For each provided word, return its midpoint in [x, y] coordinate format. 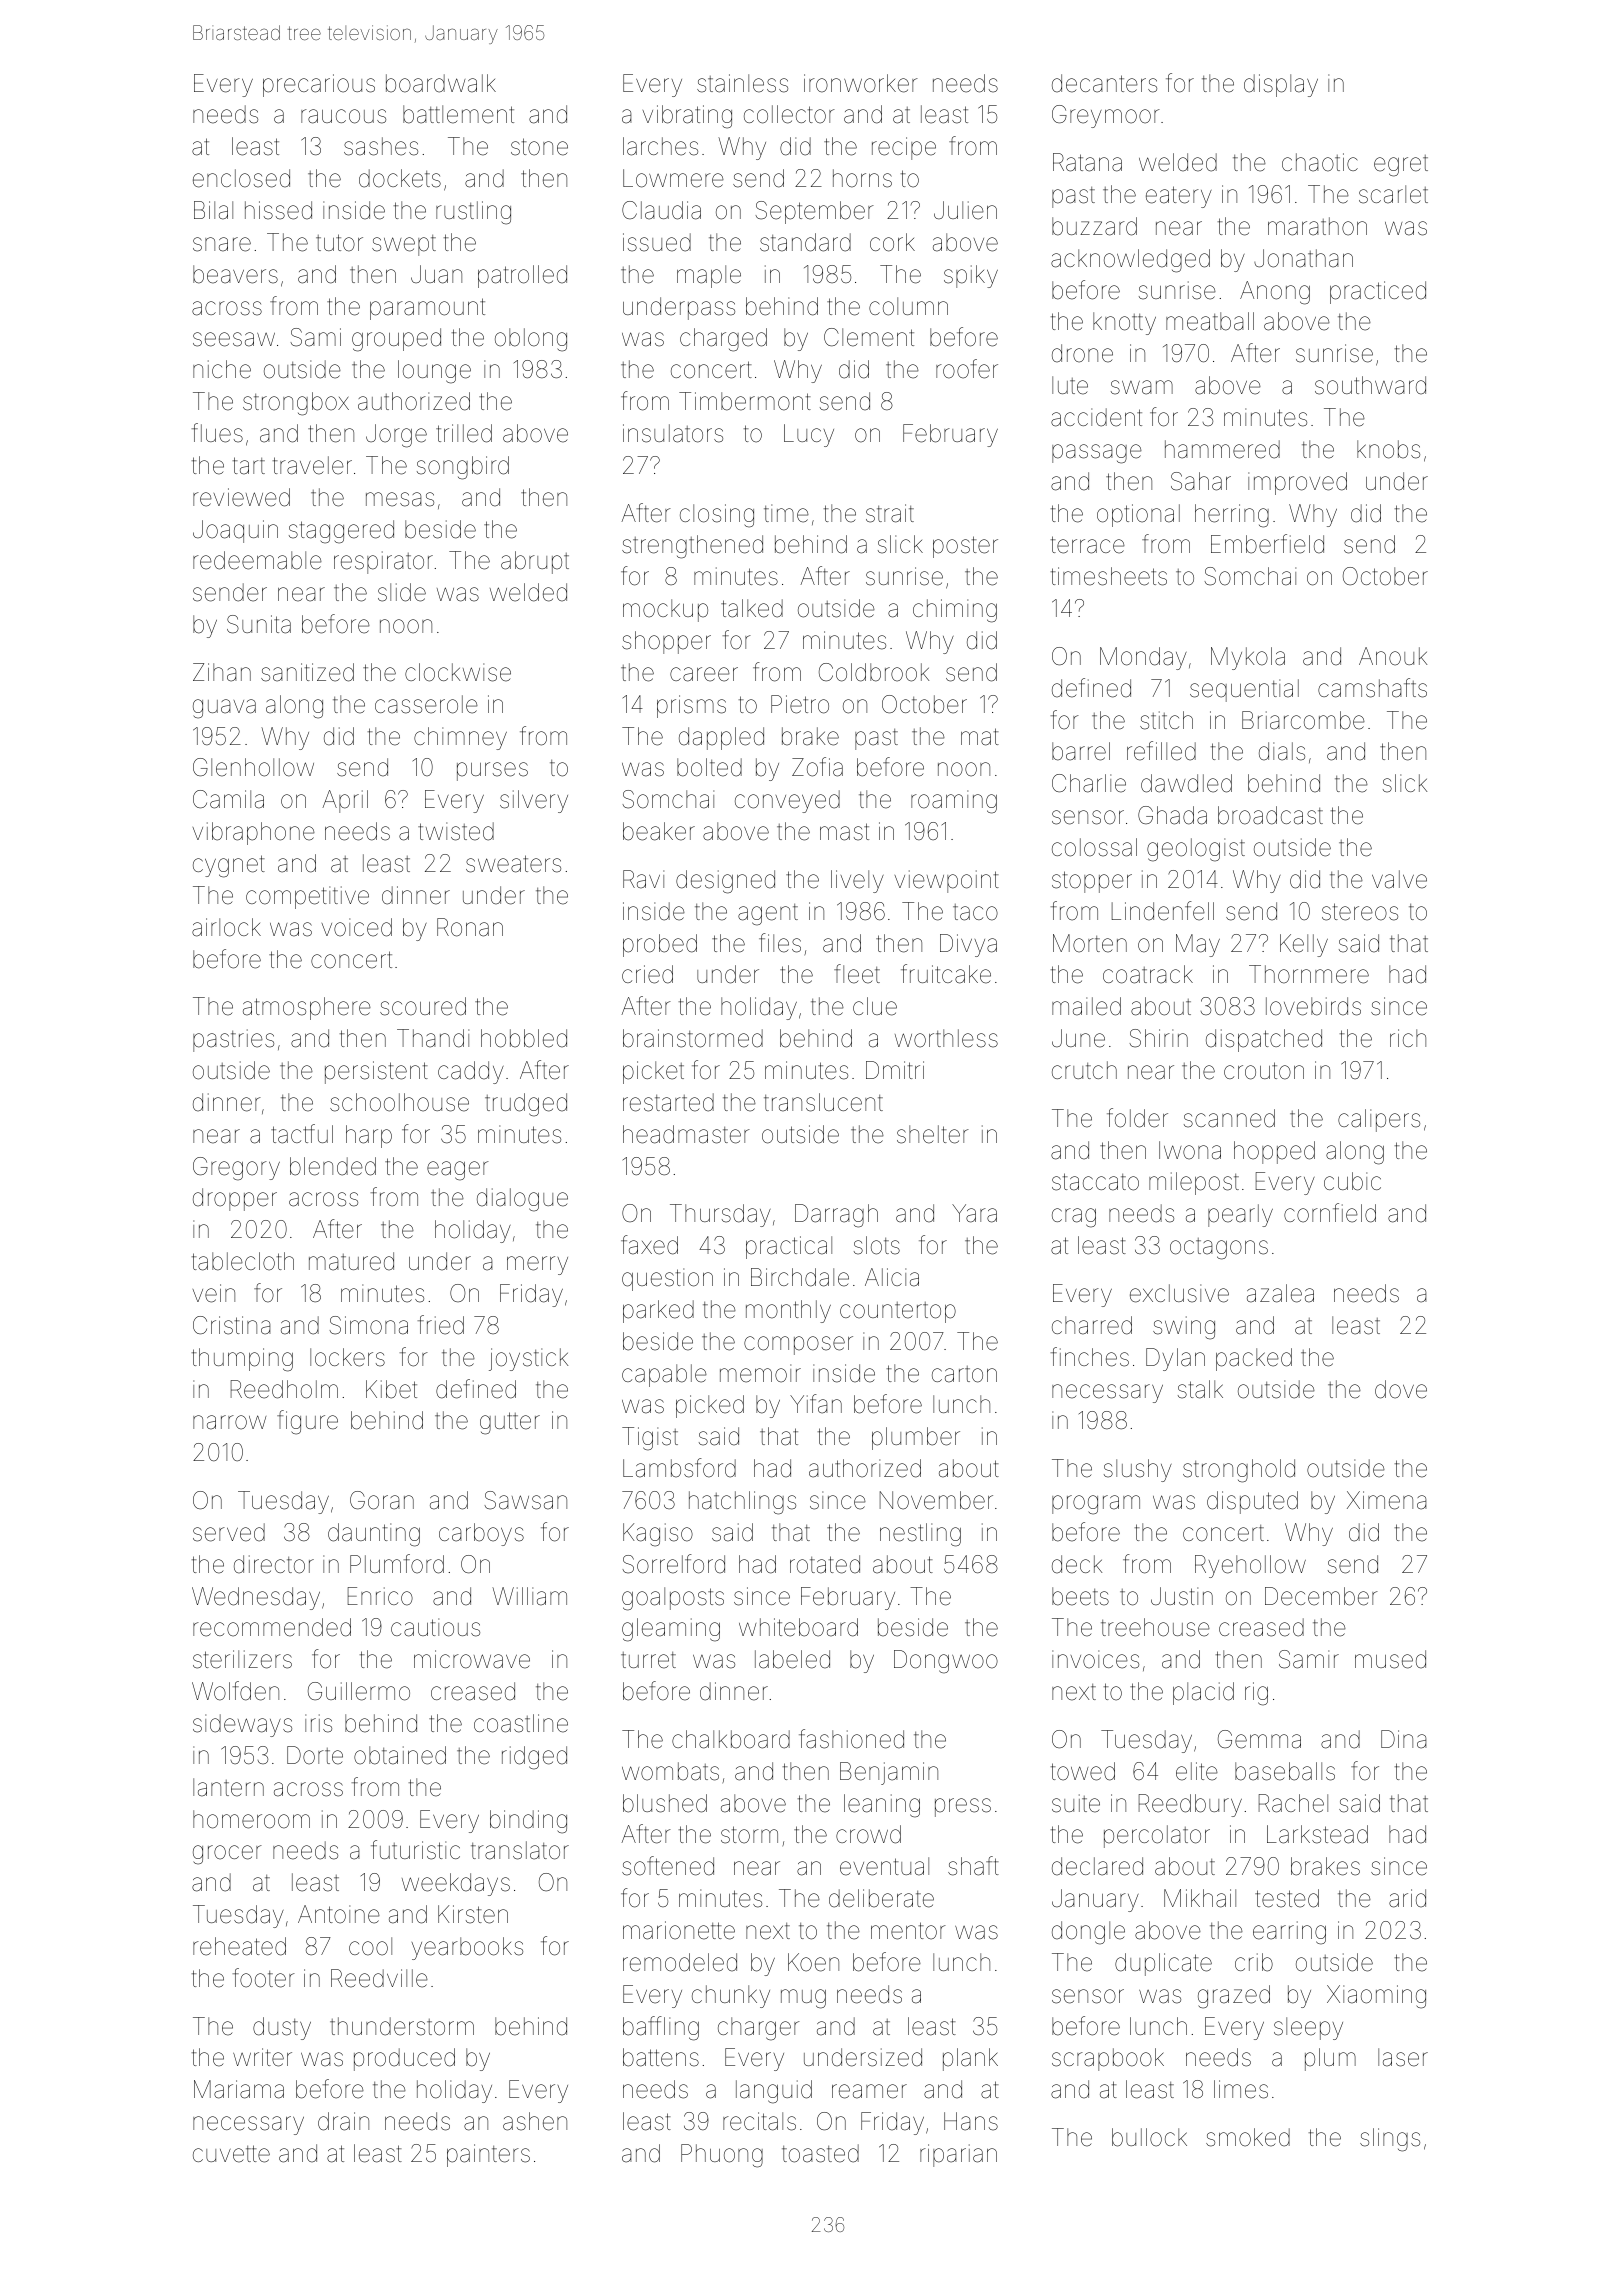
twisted [456, 831]
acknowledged [1130, 261]
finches [1090, 1357]
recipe [904, 148]
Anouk [1393, 656]
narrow [229, 1422]
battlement [458, 114]
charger [759, 2029]
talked [752, 608]
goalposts [673, 1599]
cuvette [231, 2154]
